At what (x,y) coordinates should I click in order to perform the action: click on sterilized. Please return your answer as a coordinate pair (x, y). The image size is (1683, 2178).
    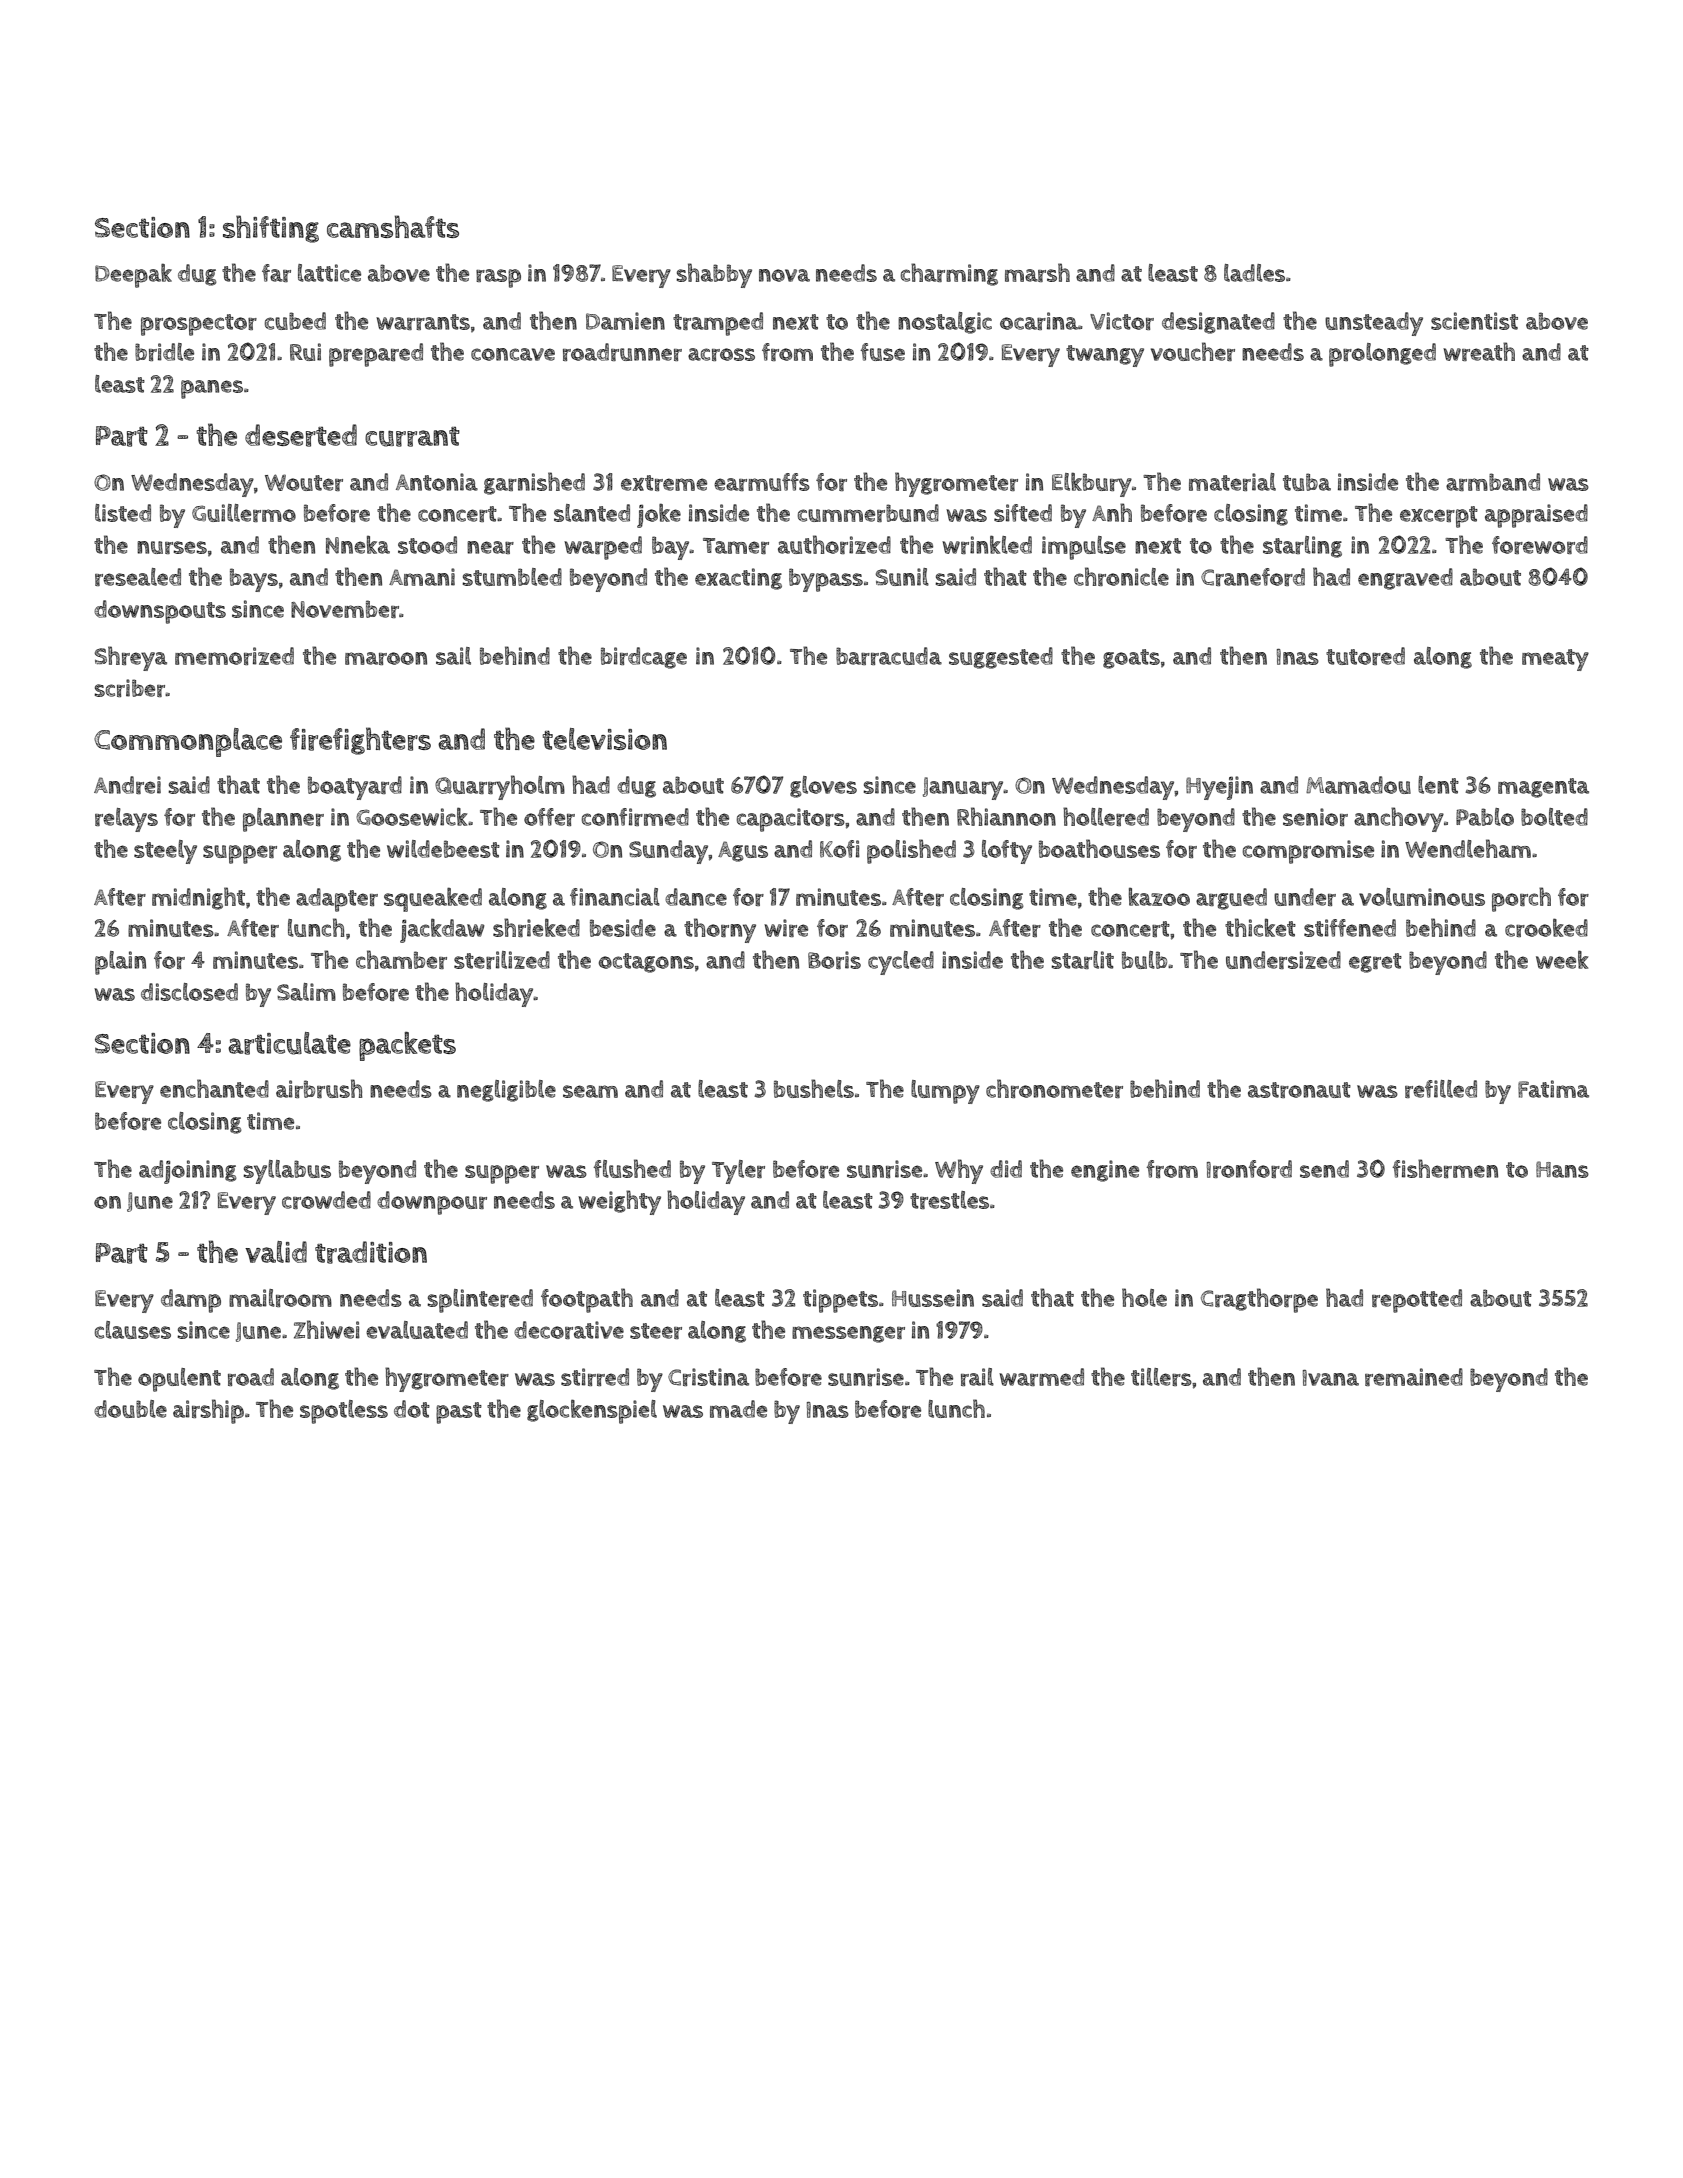
    Looking at the image, I should click on (502, 960).
